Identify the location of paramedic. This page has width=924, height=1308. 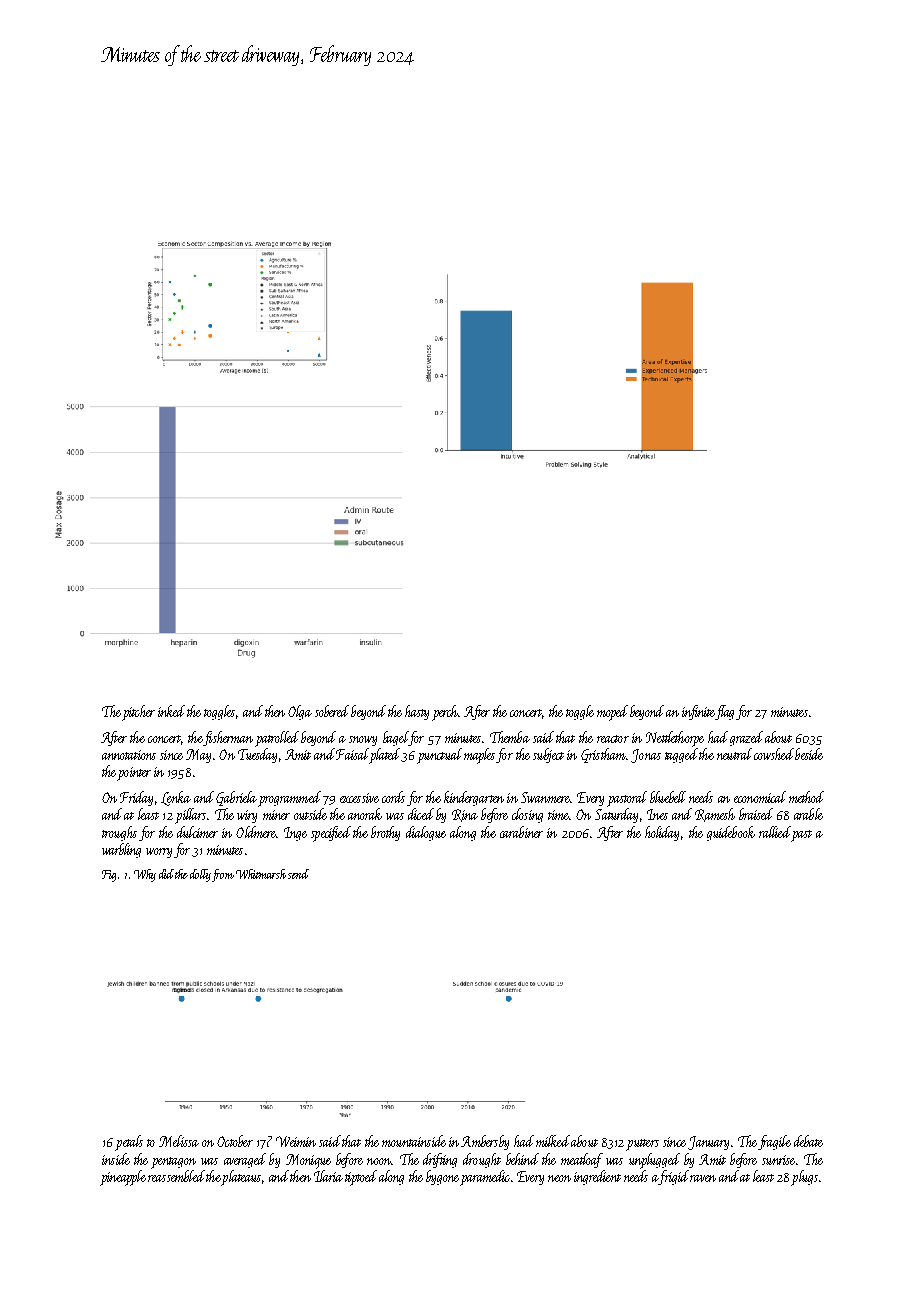
(485, 1178).
